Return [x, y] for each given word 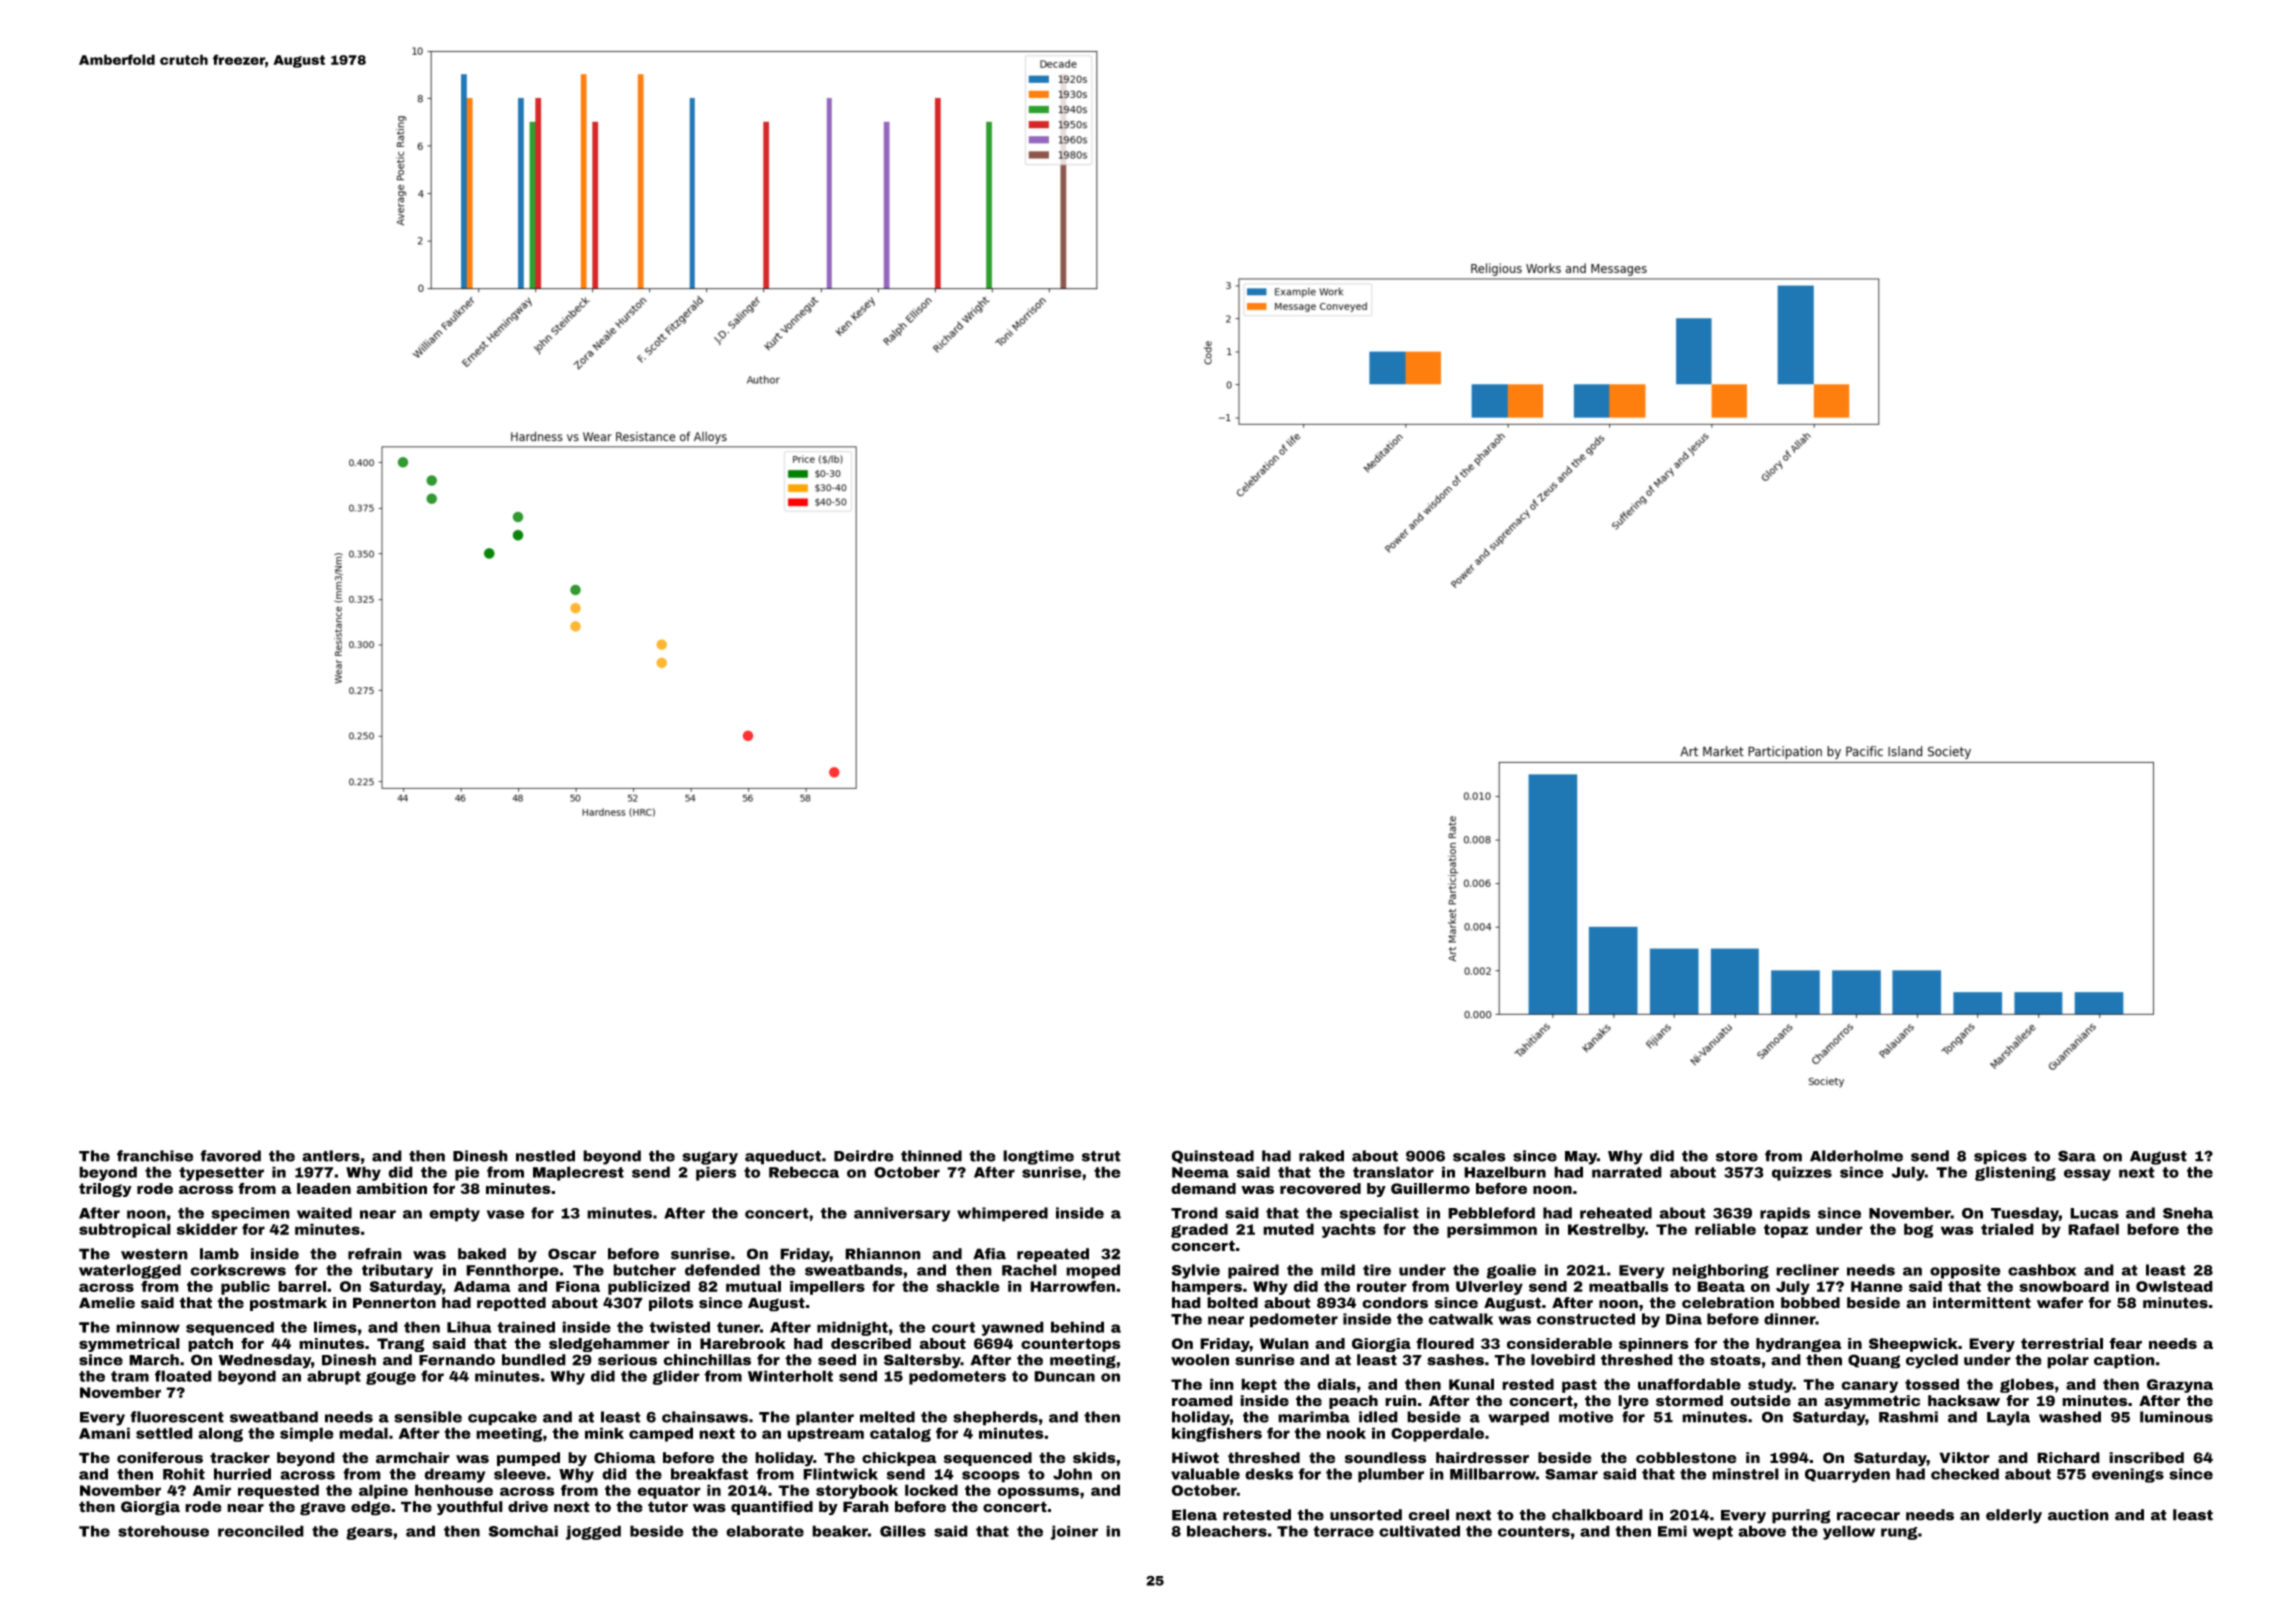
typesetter [221, 1174]
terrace [1343, 1531]
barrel [302, 1286]
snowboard [2064, 1286]
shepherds [995, 1418]
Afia [989, 1254]
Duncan [1064, 1376]
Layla [2008, 1418]
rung [1899, 1533]
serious [627, 1360]
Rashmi [1908, 1417]
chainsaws [705, 1417]
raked [1321, 1156]
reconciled [261, 1531]
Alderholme [1856, 1156]
